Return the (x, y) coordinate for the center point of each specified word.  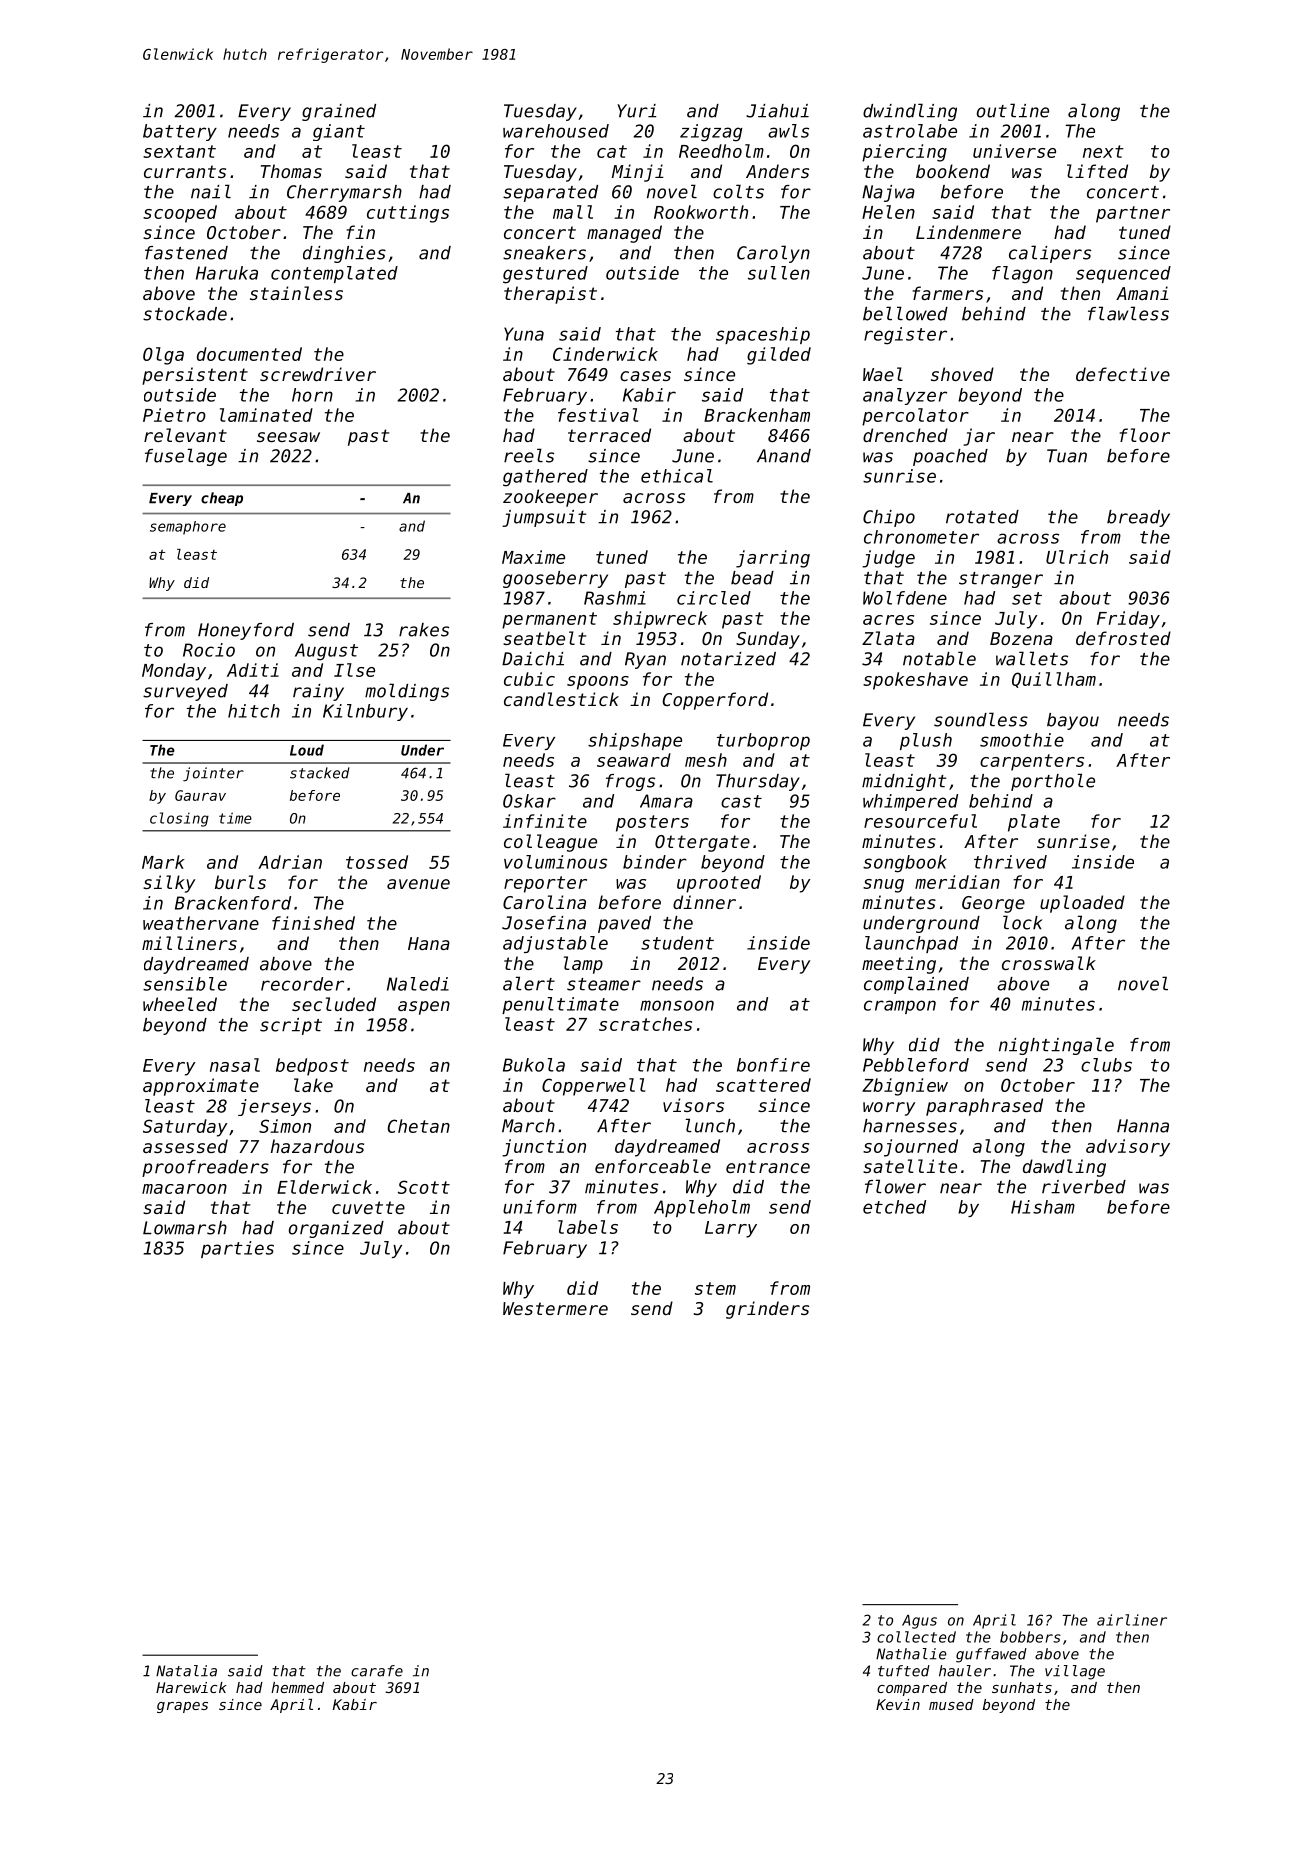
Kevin (898, 1704)
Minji (637, 173)
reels (529, 455)
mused (951, 1704)
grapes (182, 1707)
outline (1013, 110)
